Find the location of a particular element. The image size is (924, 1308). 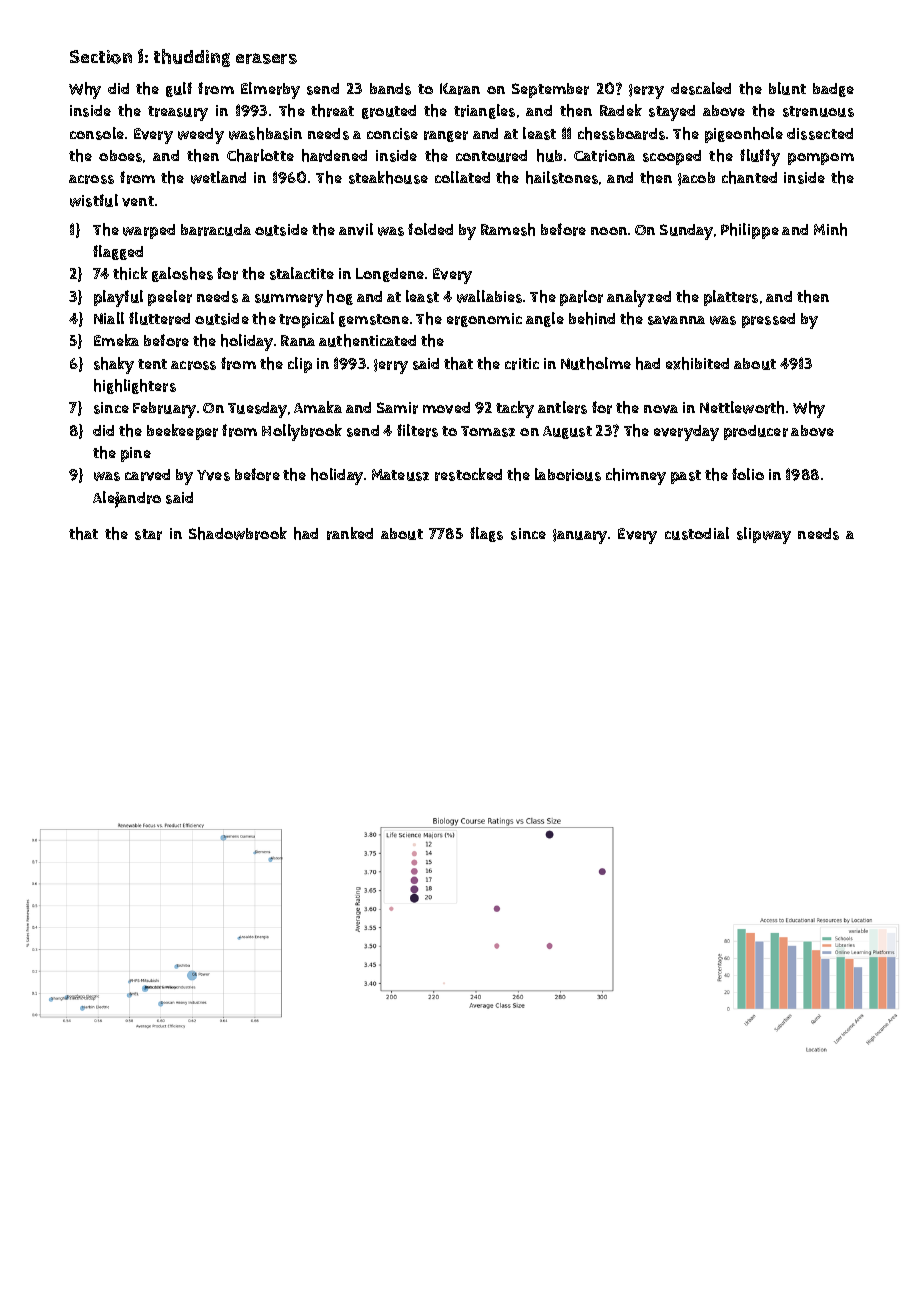

Shadowbrook is located at coordinates (238, 533).
